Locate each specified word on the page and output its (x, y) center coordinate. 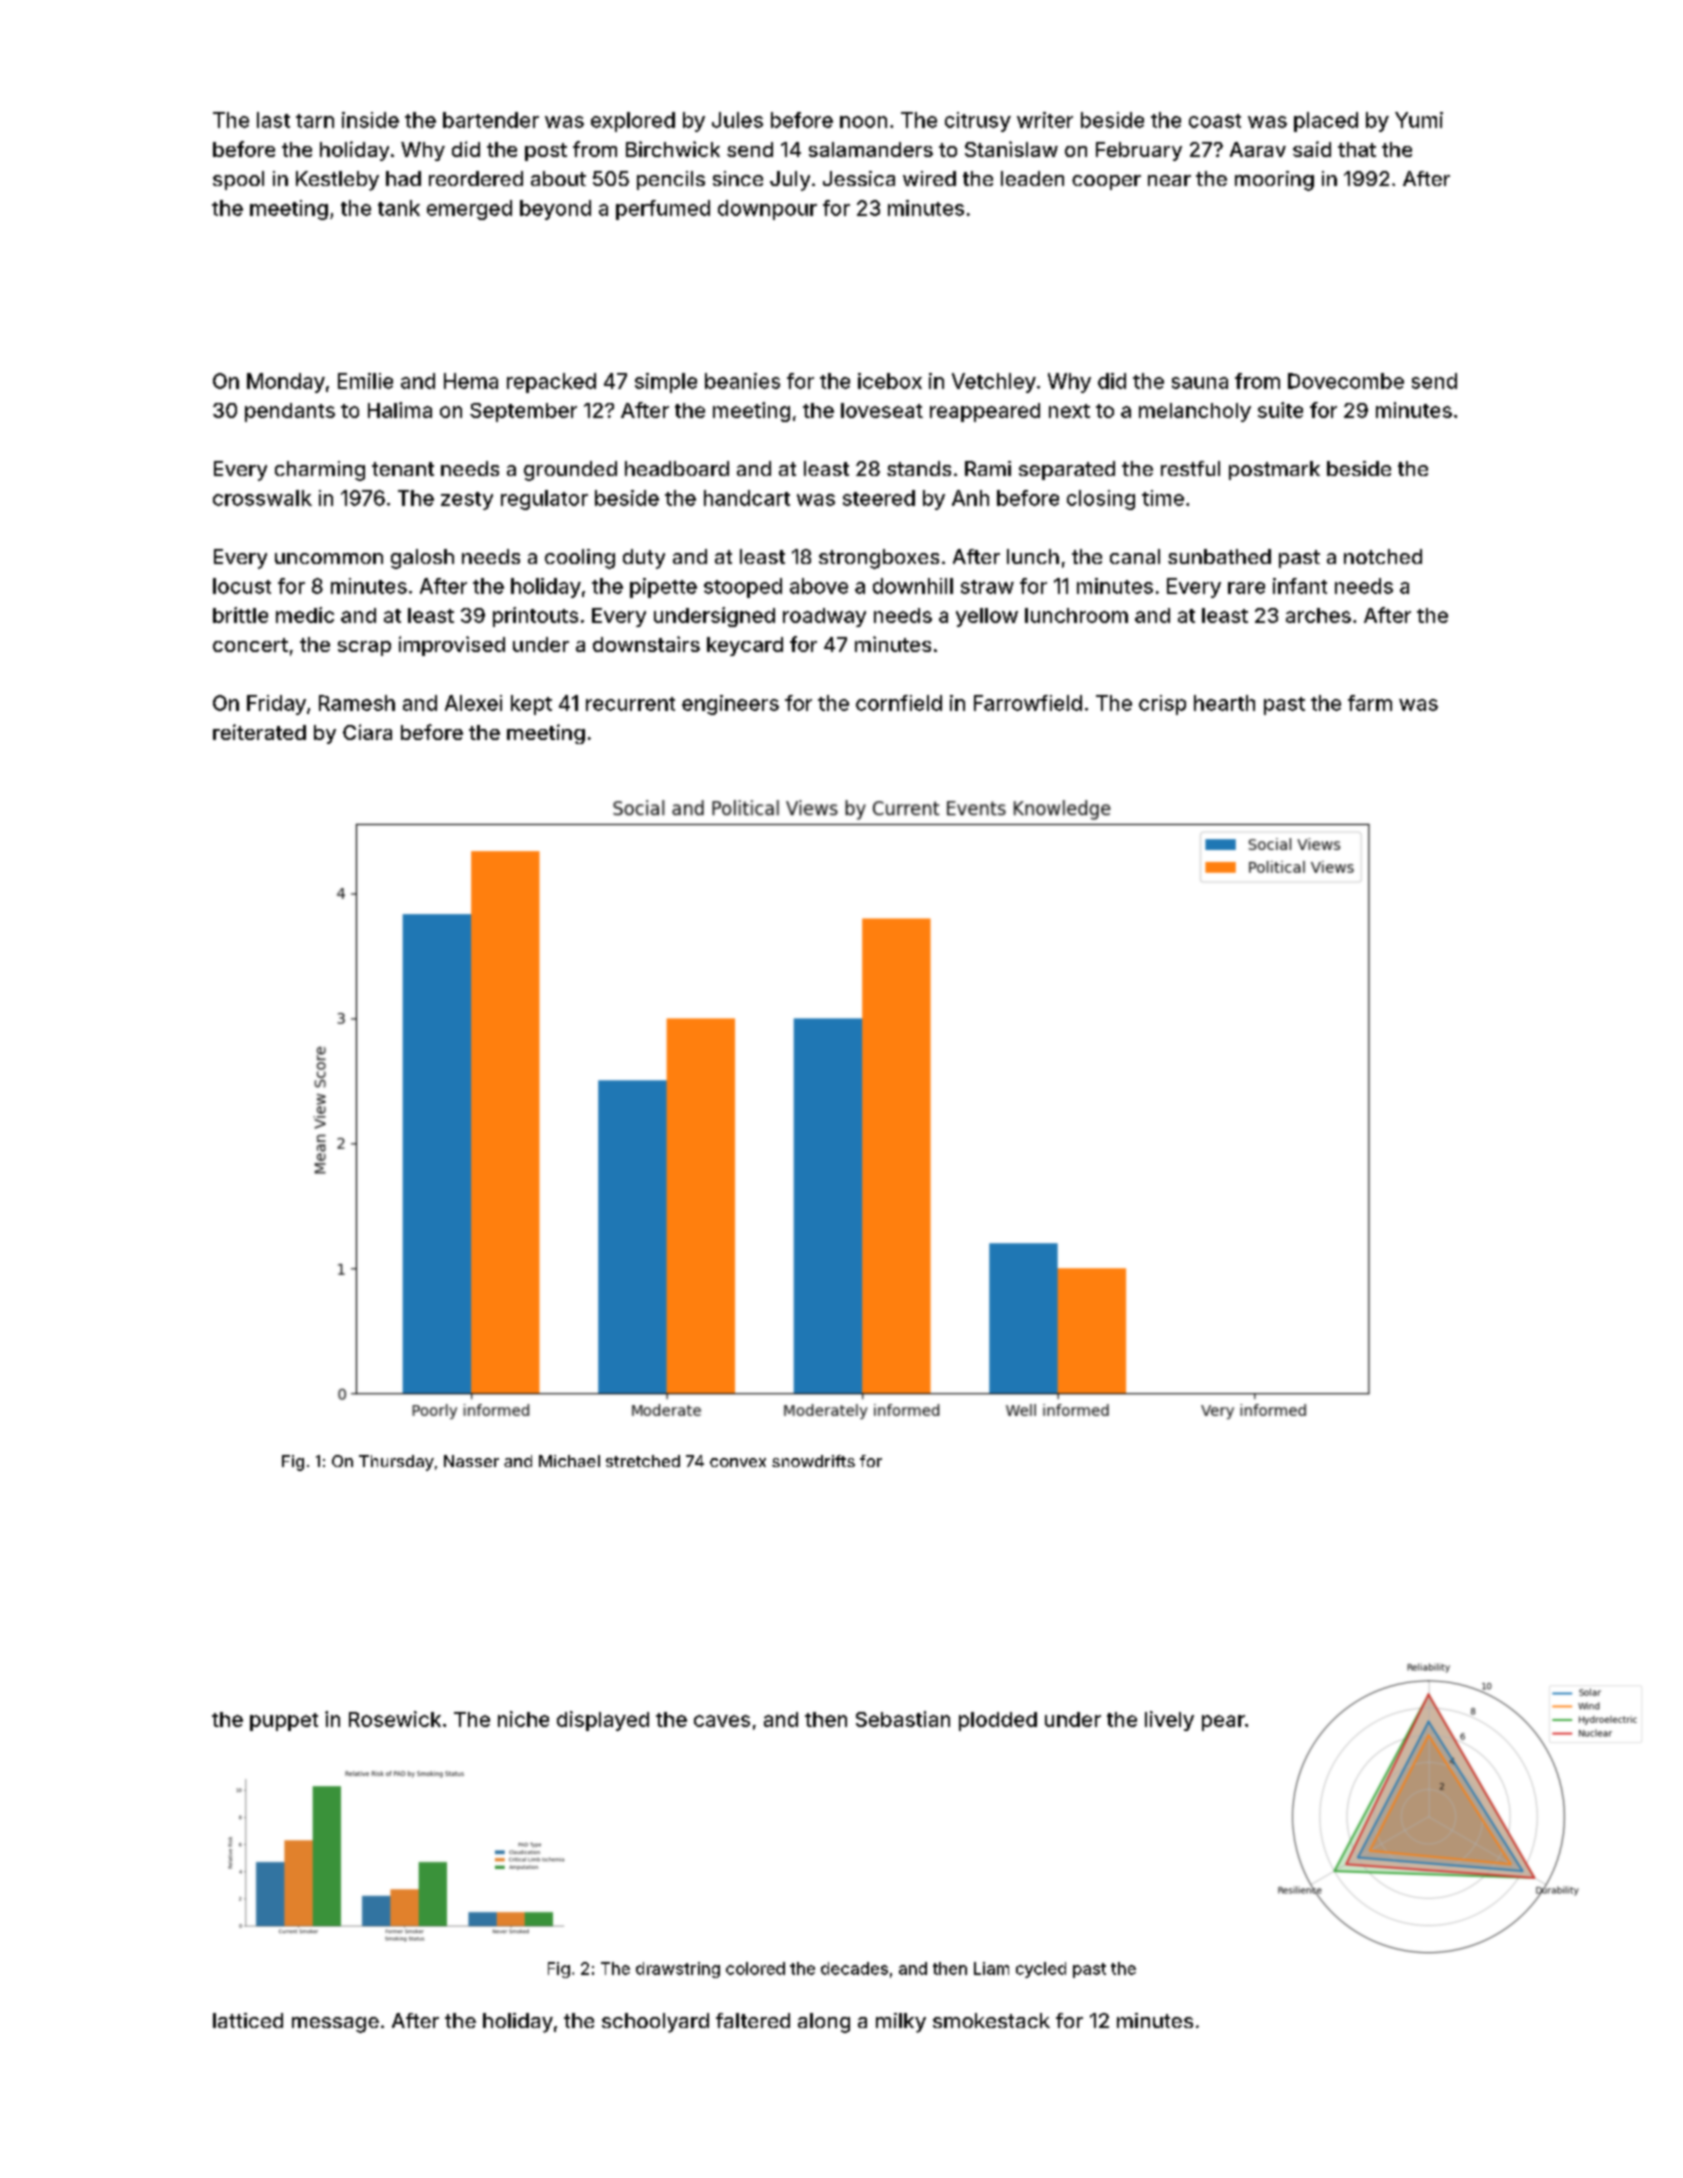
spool (238, 180)
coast (1215, 121)
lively (1169, 1721)
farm (1370, 703)
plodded (998, 1721)
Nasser (471, 1461)
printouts (535, 617)
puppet (284, 1722)
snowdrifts (813, 1461)
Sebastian (903, 1719)
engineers (730, 705)
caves (722, 1721)
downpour (767, 210)
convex (738, 1462)
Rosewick (395, 1719)
